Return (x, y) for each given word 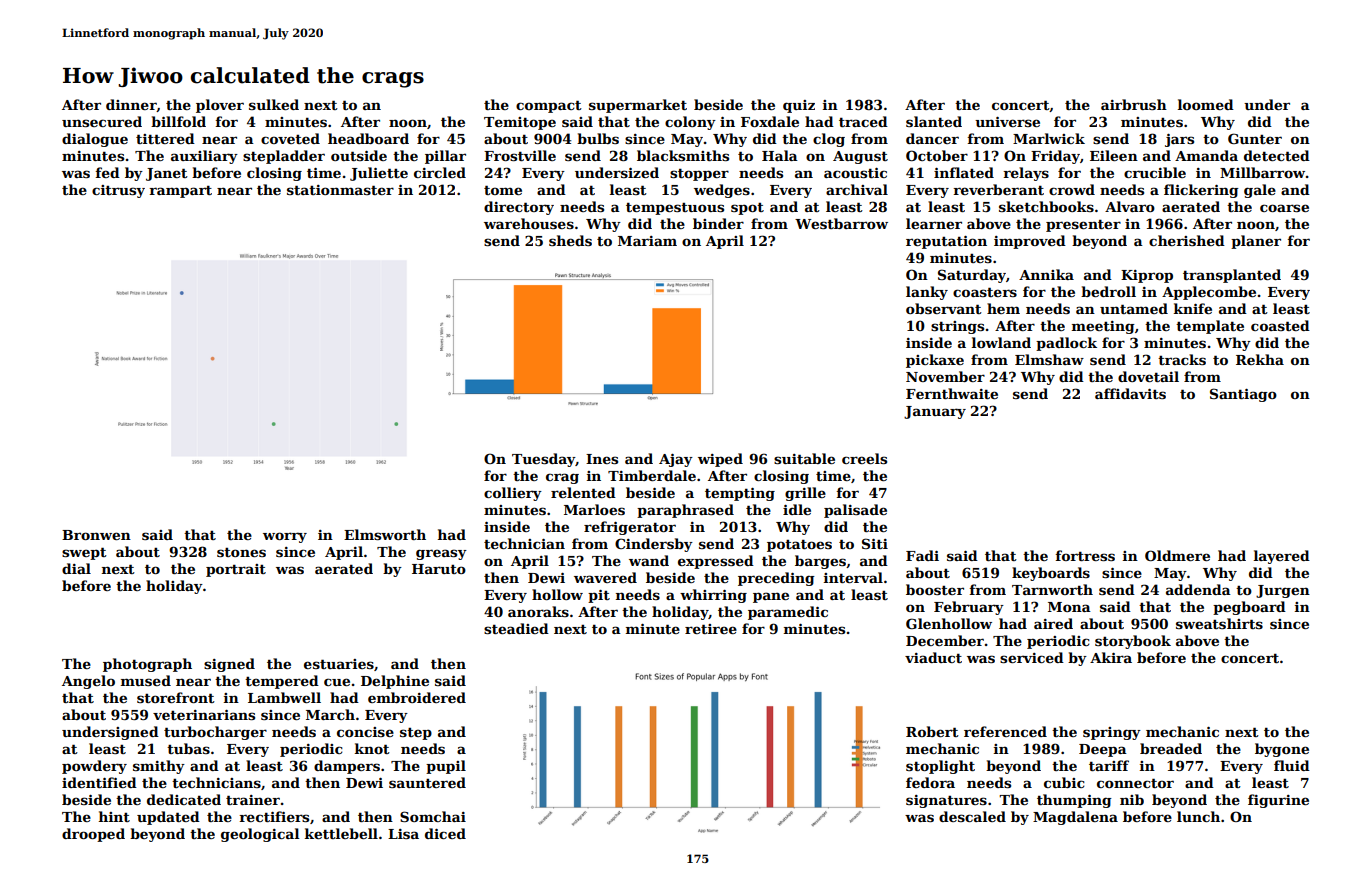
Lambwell (284, 697)
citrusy (118, 191)
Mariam (647, 241)
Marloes (594, 509)
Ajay (676, 460)
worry (285, 537)
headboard (368, 138)
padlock (1066, 344)
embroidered (417, 697)
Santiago (1243, 395)
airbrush (1134, 104)
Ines (602, 459)
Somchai (433, 816)
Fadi (922, 555)
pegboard (1249, 608)
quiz (799, 106)
